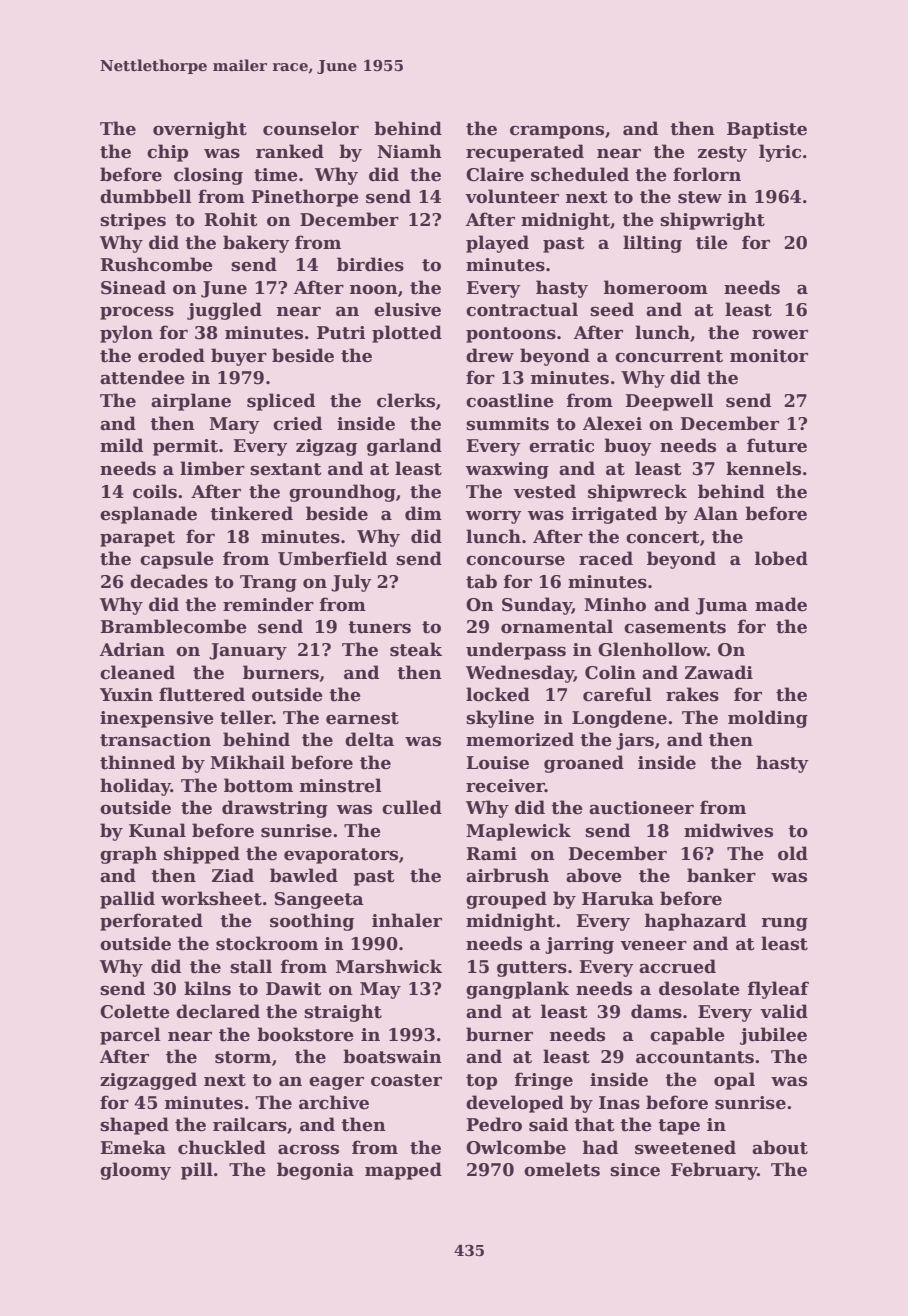  Describe the element at coordinates (416, 649) in the page. I see `steak` at that location.
